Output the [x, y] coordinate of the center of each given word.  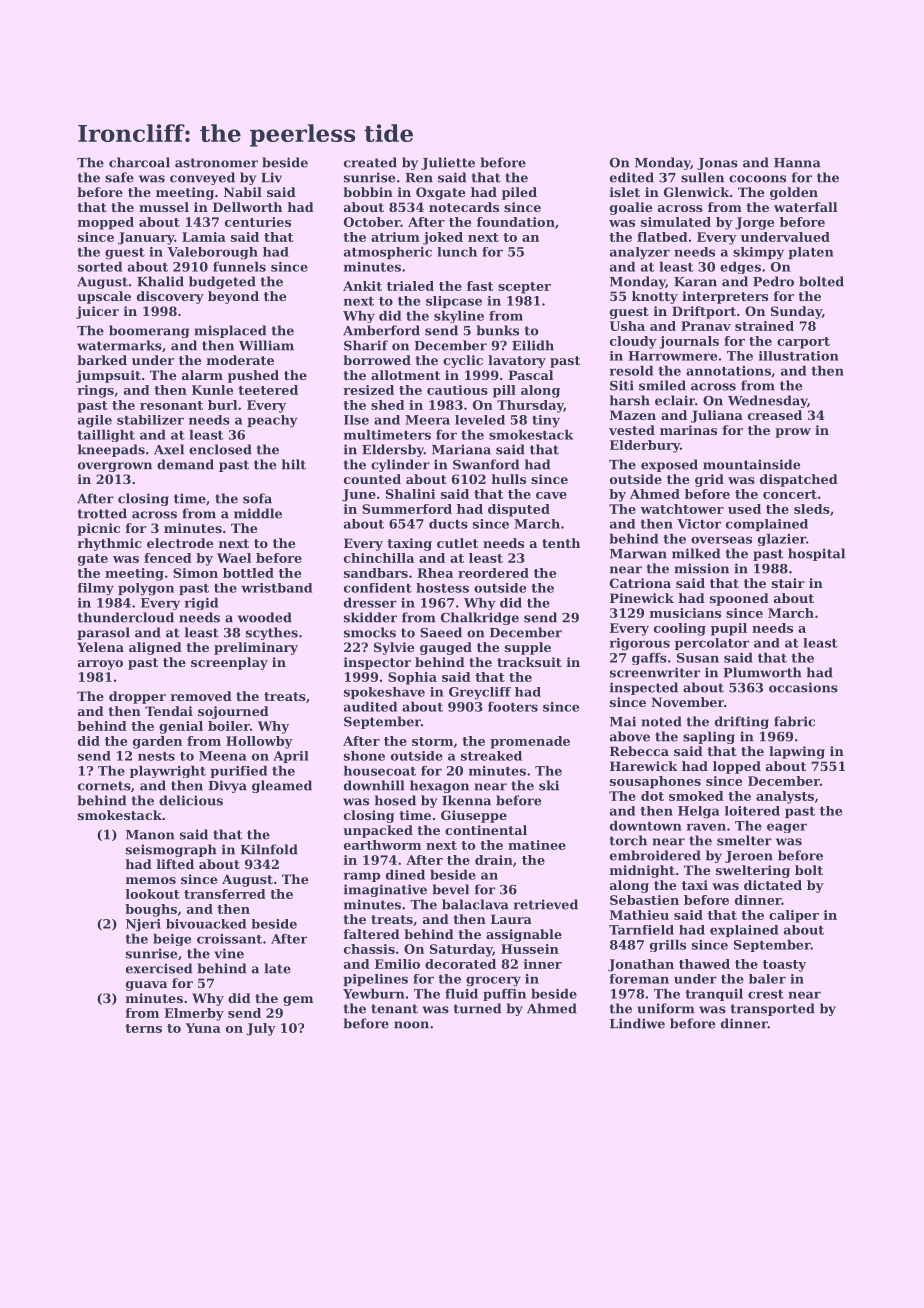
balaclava [475, 904]
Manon [150, 835]
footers [513, 707]
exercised [159, 968]
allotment [405, 375]
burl [222, 405]
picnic [98, 529]
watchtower [682, 509]
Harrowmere [672, 356]
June [359, 495]
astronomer [216, 163]
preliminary [256, 648]
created [370, 162]
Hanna [797, 163]
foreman [639, 979]
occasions [803, 687]
